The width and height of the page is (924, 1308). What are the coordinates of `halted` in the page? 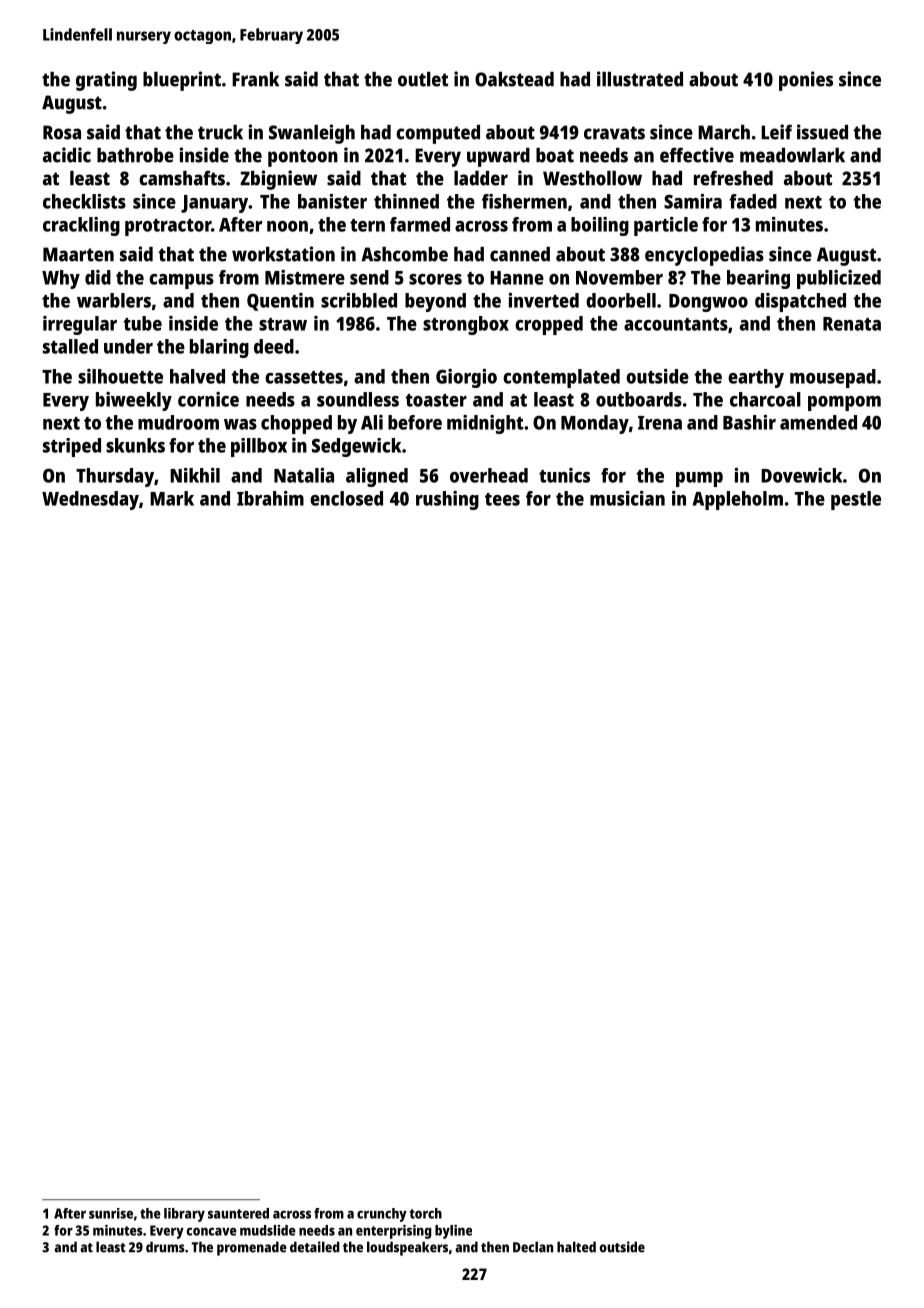 It's located at (576, 1247).
